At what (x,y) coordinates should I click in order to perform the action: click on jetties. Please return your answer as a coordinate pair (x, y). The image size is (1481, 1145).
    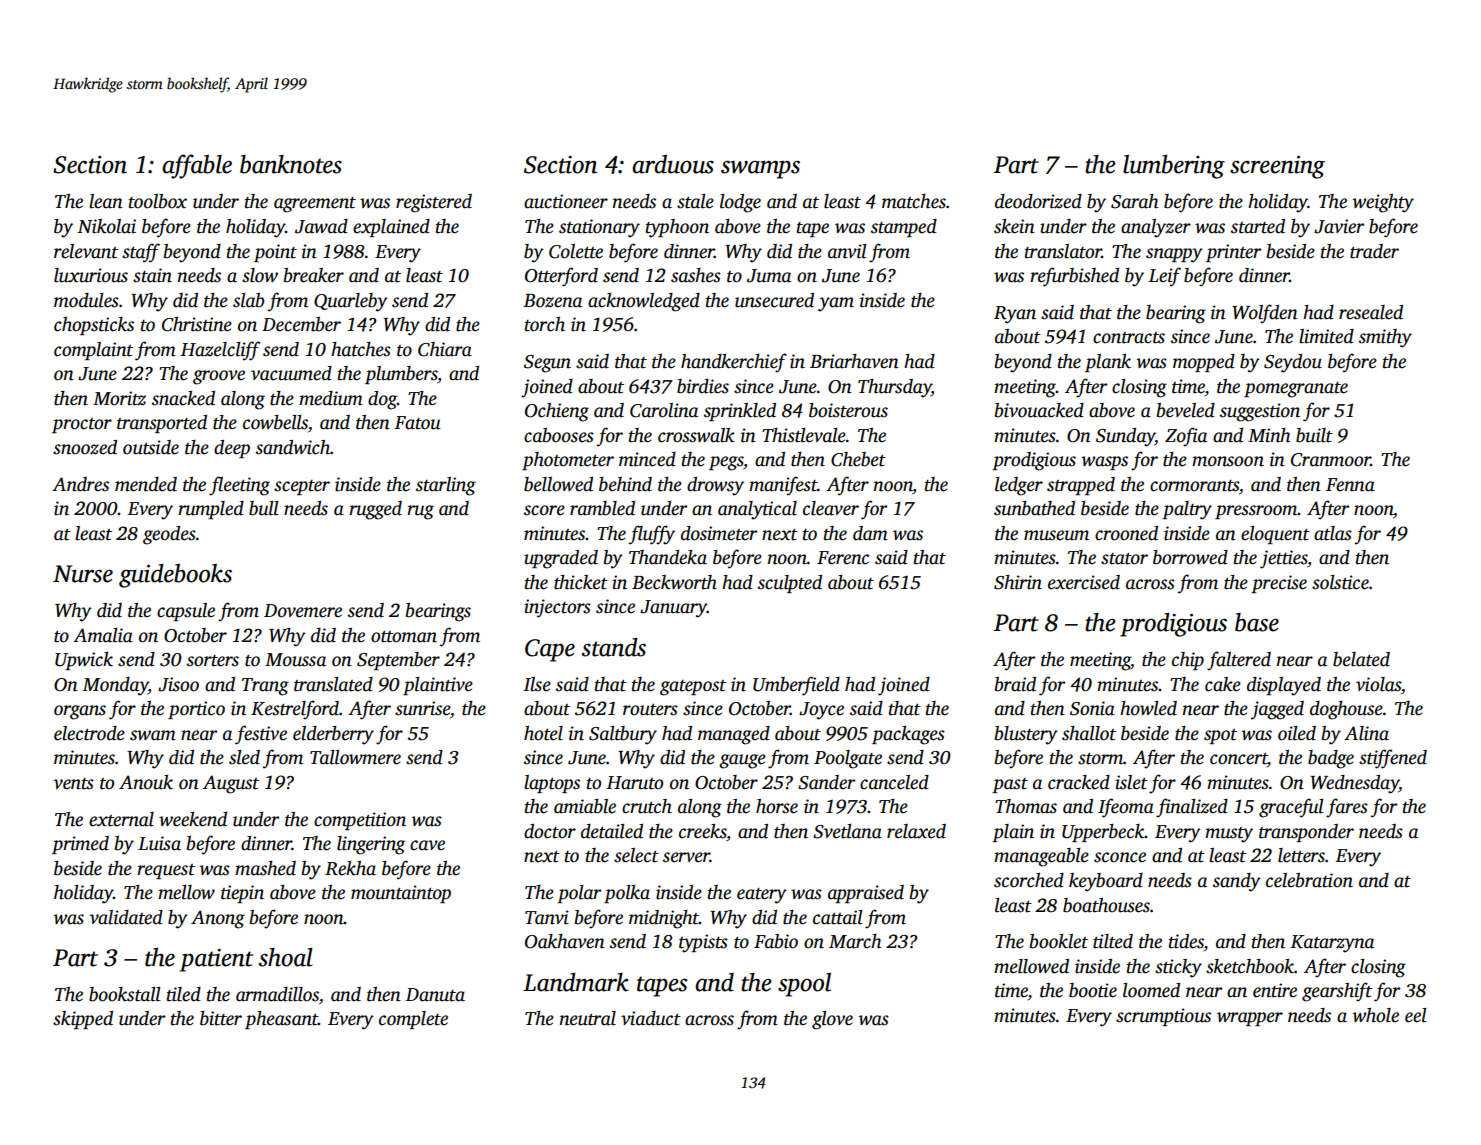
    Looking at the image, I should click on (1284, 559).
